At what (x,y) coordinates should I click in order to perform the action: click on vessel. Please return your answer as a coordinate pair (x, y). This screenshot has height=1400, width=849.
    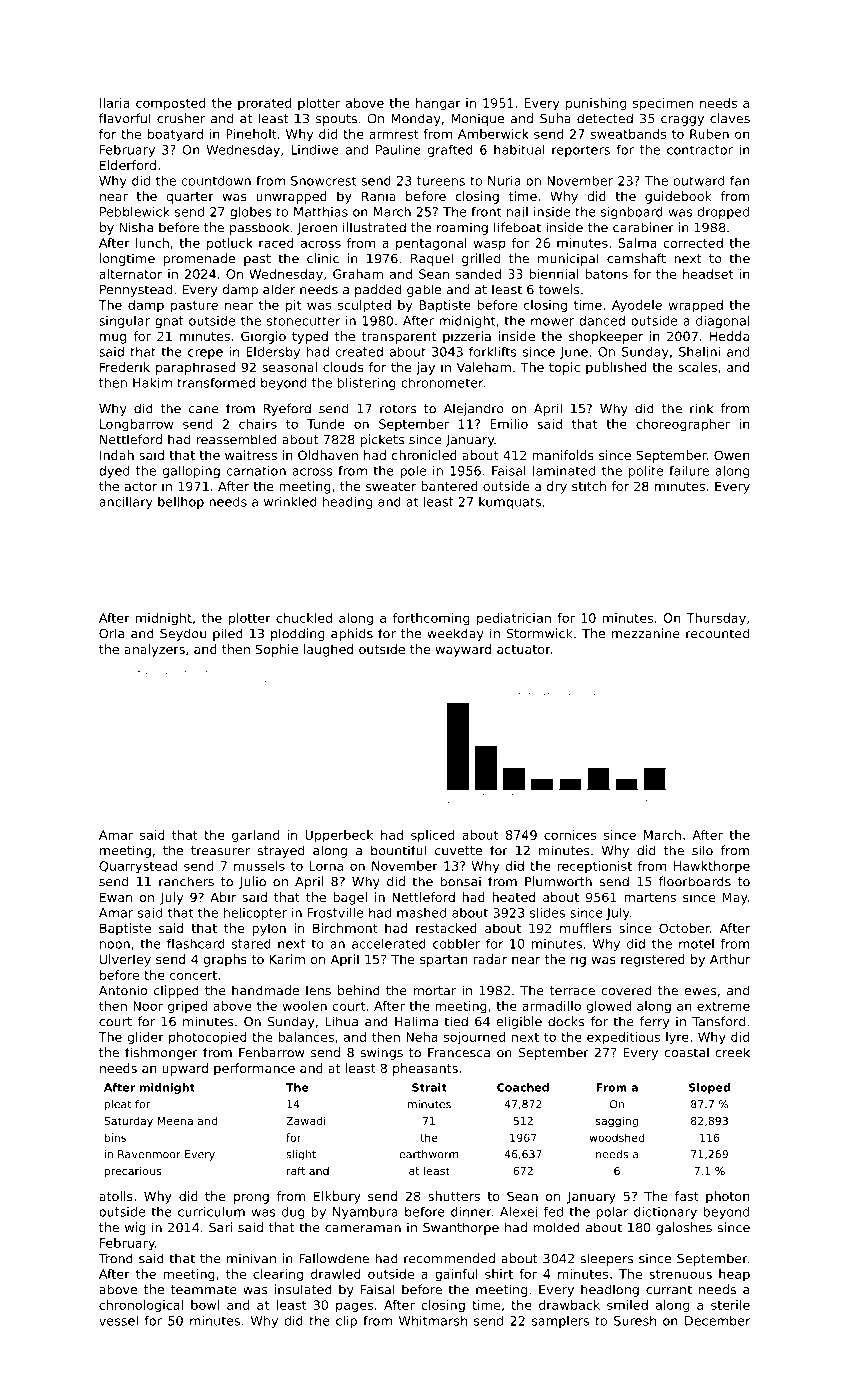
    Looking at the image, I should click on (118, 1321).
